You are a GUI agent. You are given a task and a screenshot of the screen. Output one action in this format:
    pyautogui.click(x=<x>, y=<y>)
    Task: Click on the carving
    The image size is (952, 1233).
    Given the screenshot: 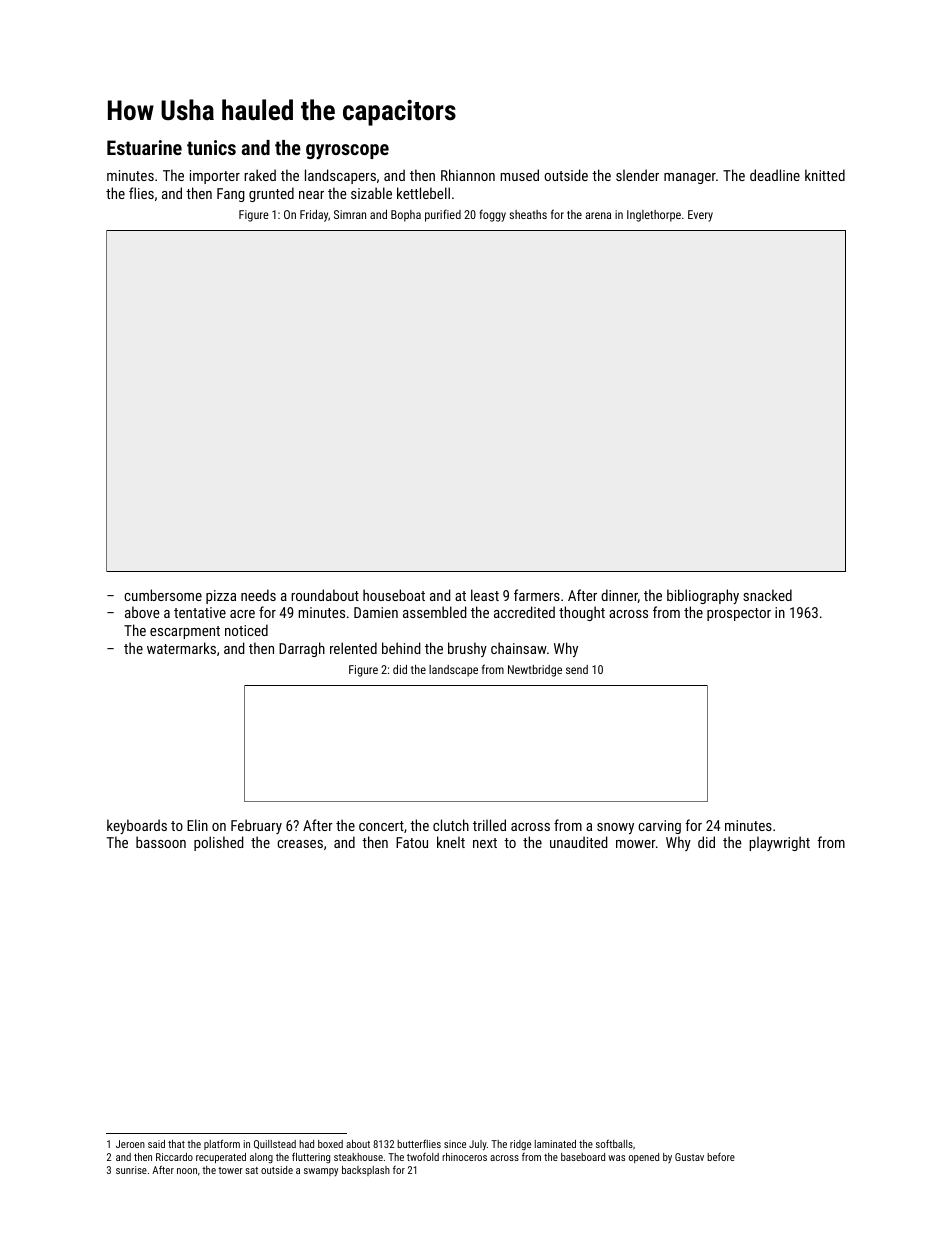 What is the action you would take?
    pyautogui.click(x=659, y=827)
